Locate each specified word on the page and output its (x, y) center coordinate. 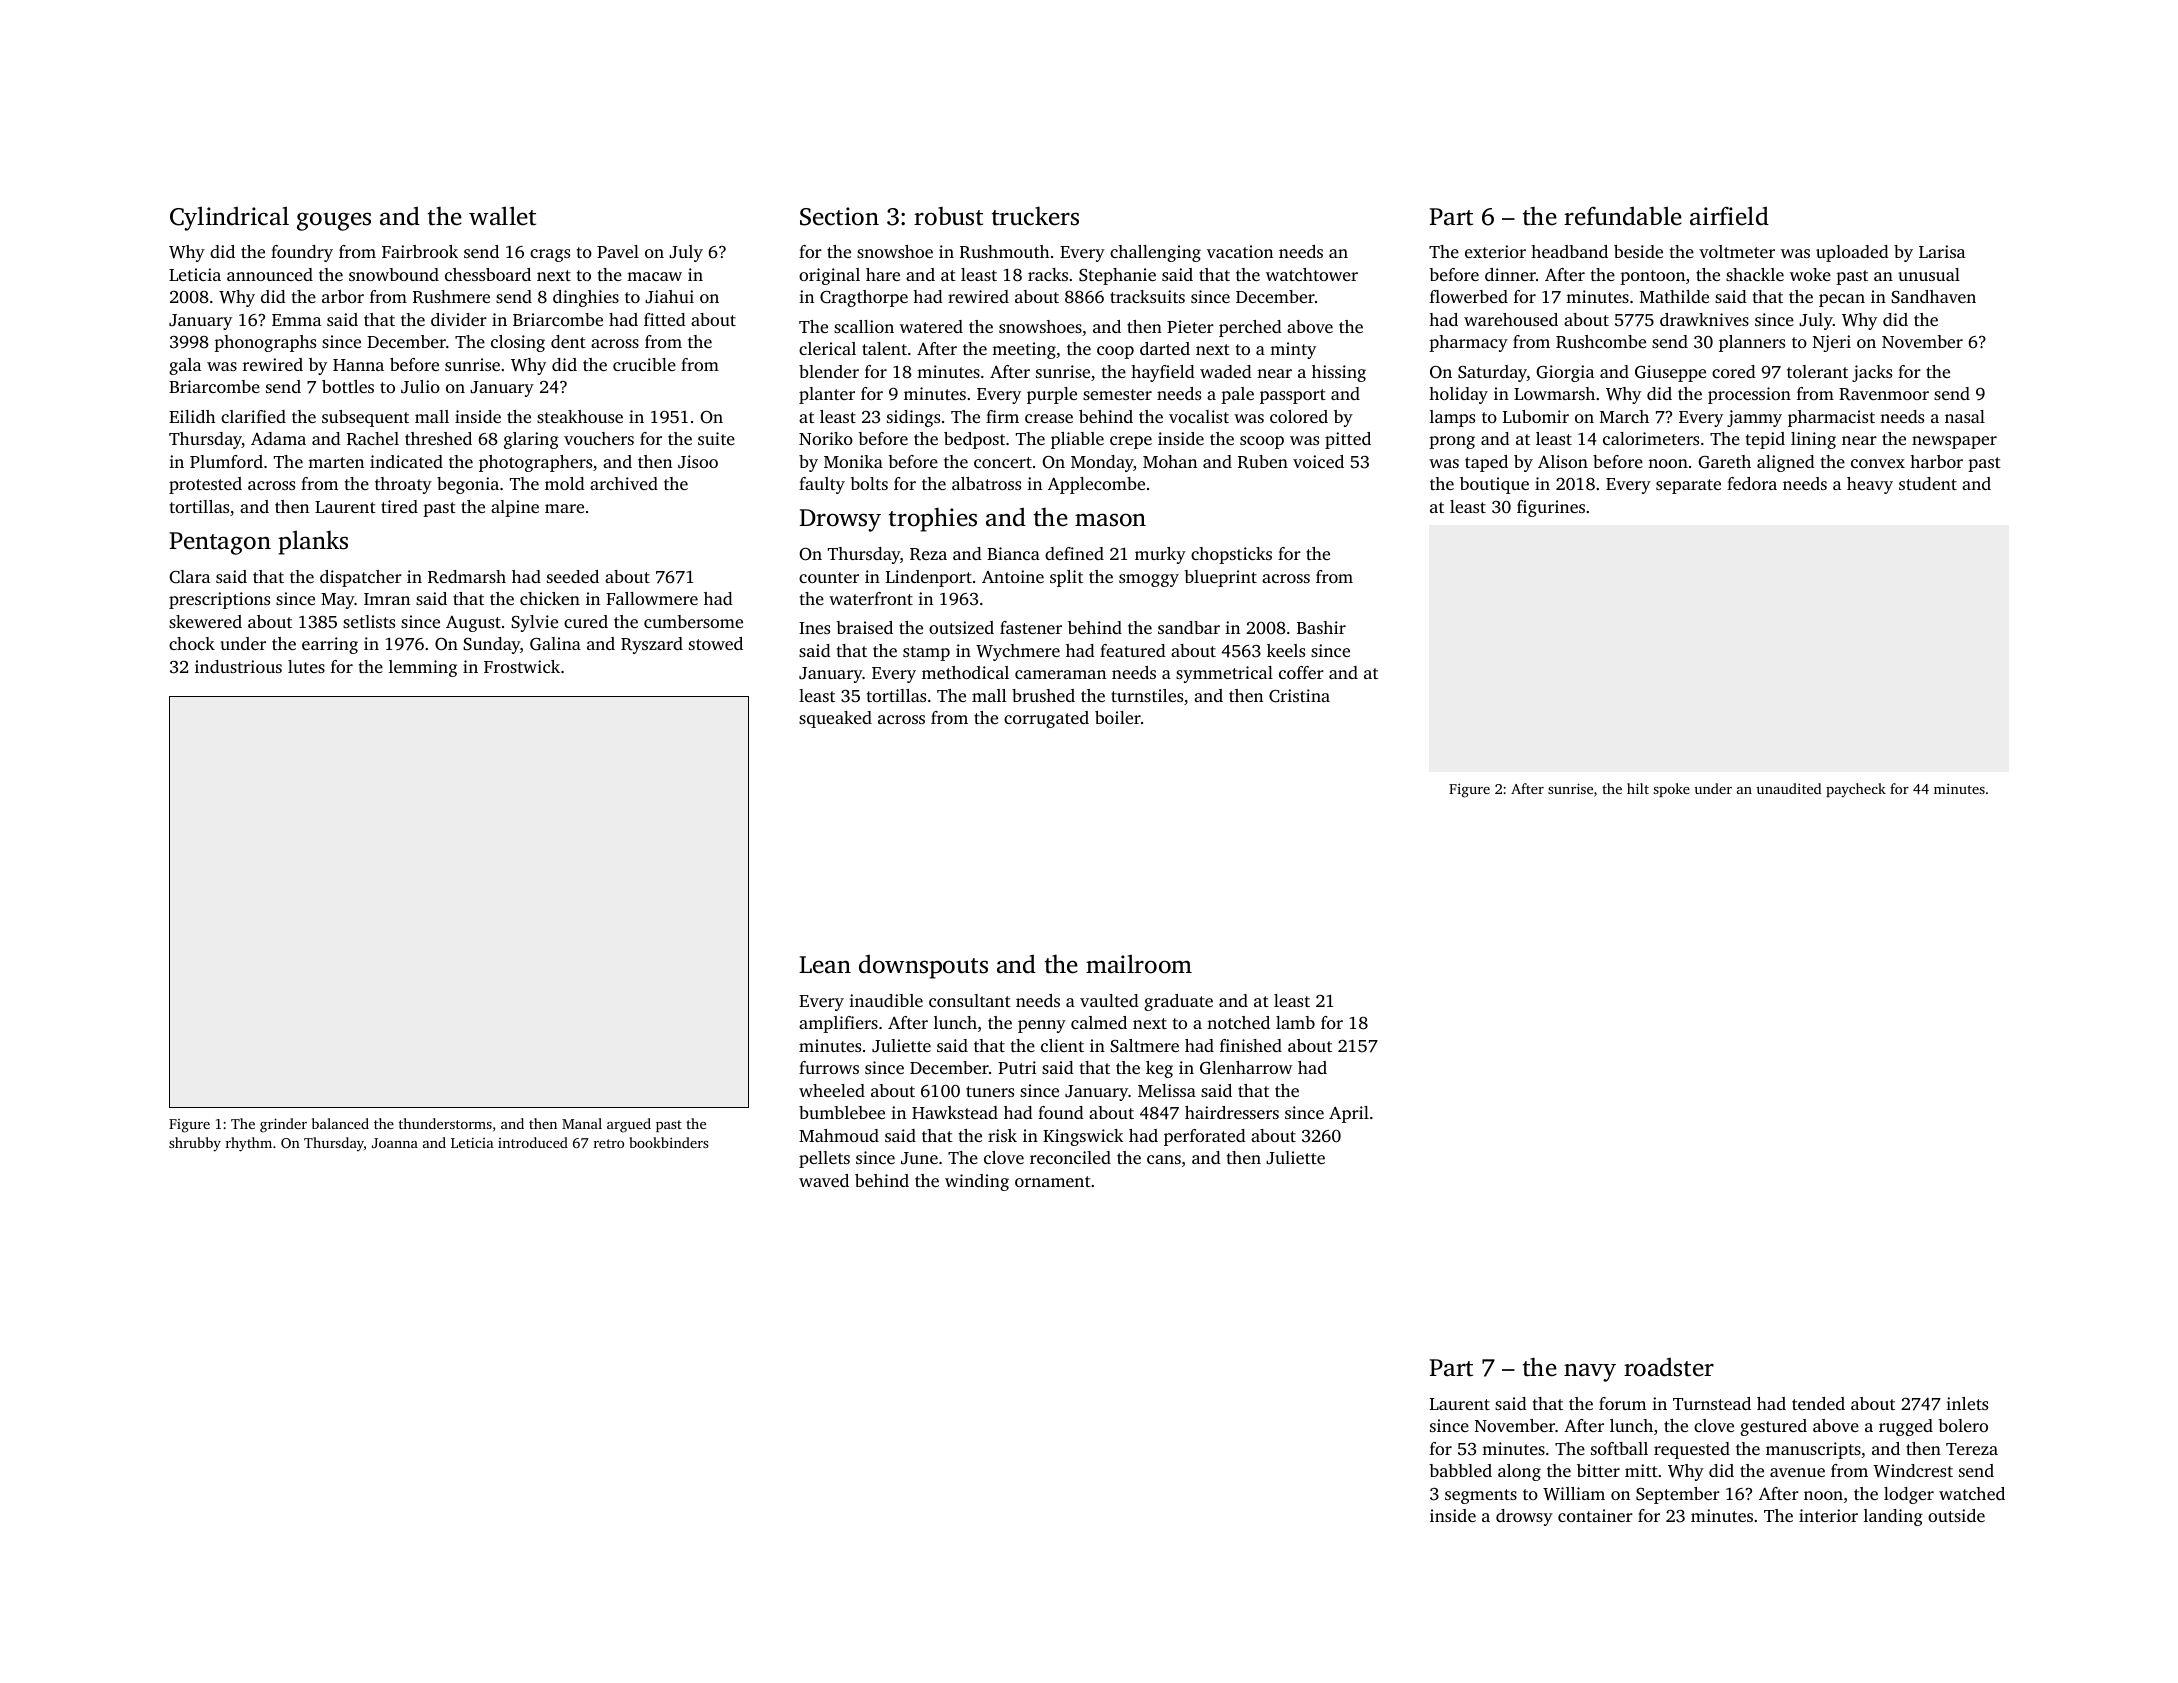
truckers (1035, 216)
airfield (1729, 216)
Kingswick (1083, 1137)
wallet (502, 216)
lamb (1295, 1022)
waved (824, 1180)
